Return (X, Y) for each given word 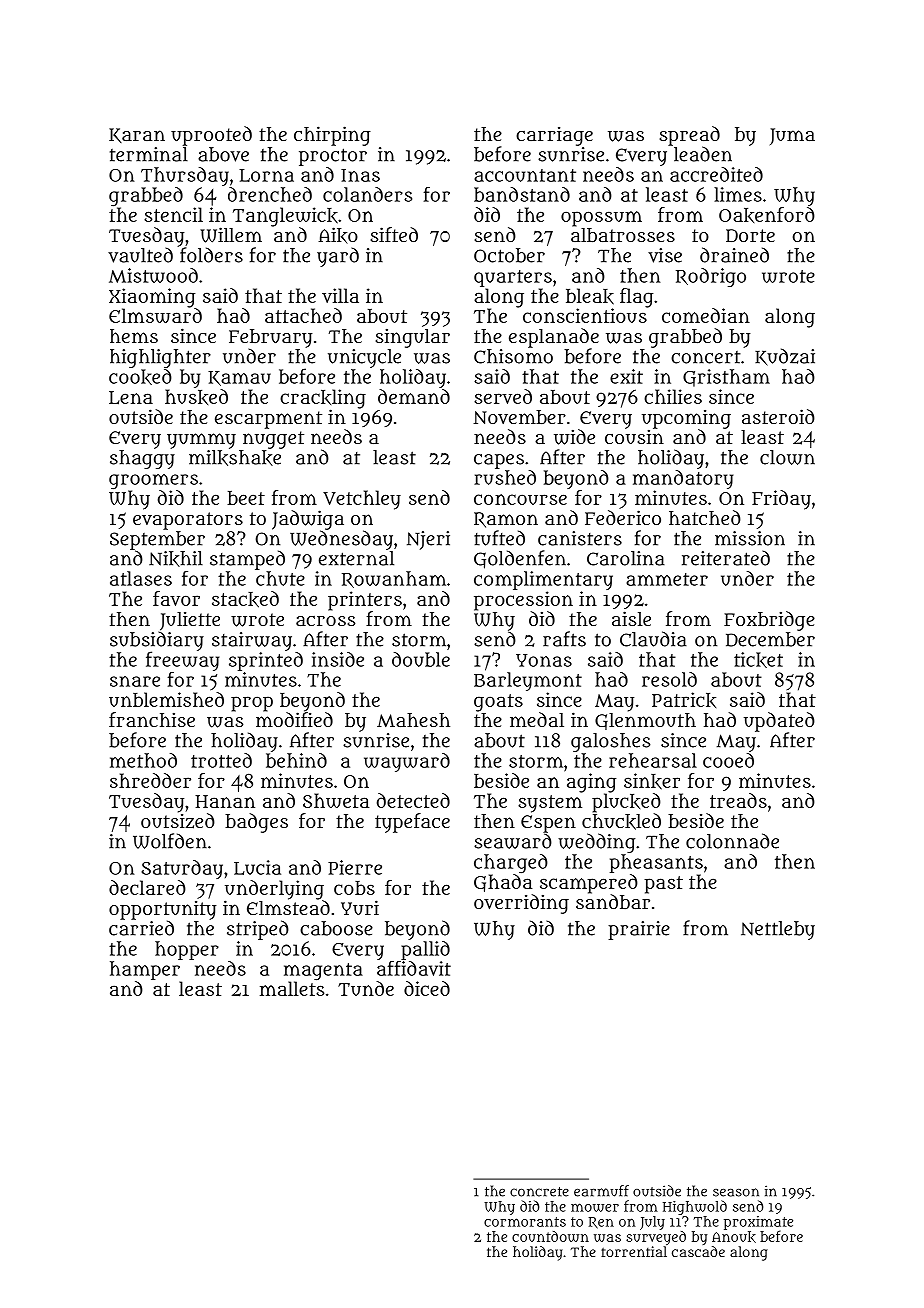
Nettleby (778, 930)
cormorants (525, 1222)
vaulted (140, 255)
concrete (539, 1192)
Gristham (726, 378)
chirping (332, 136)
